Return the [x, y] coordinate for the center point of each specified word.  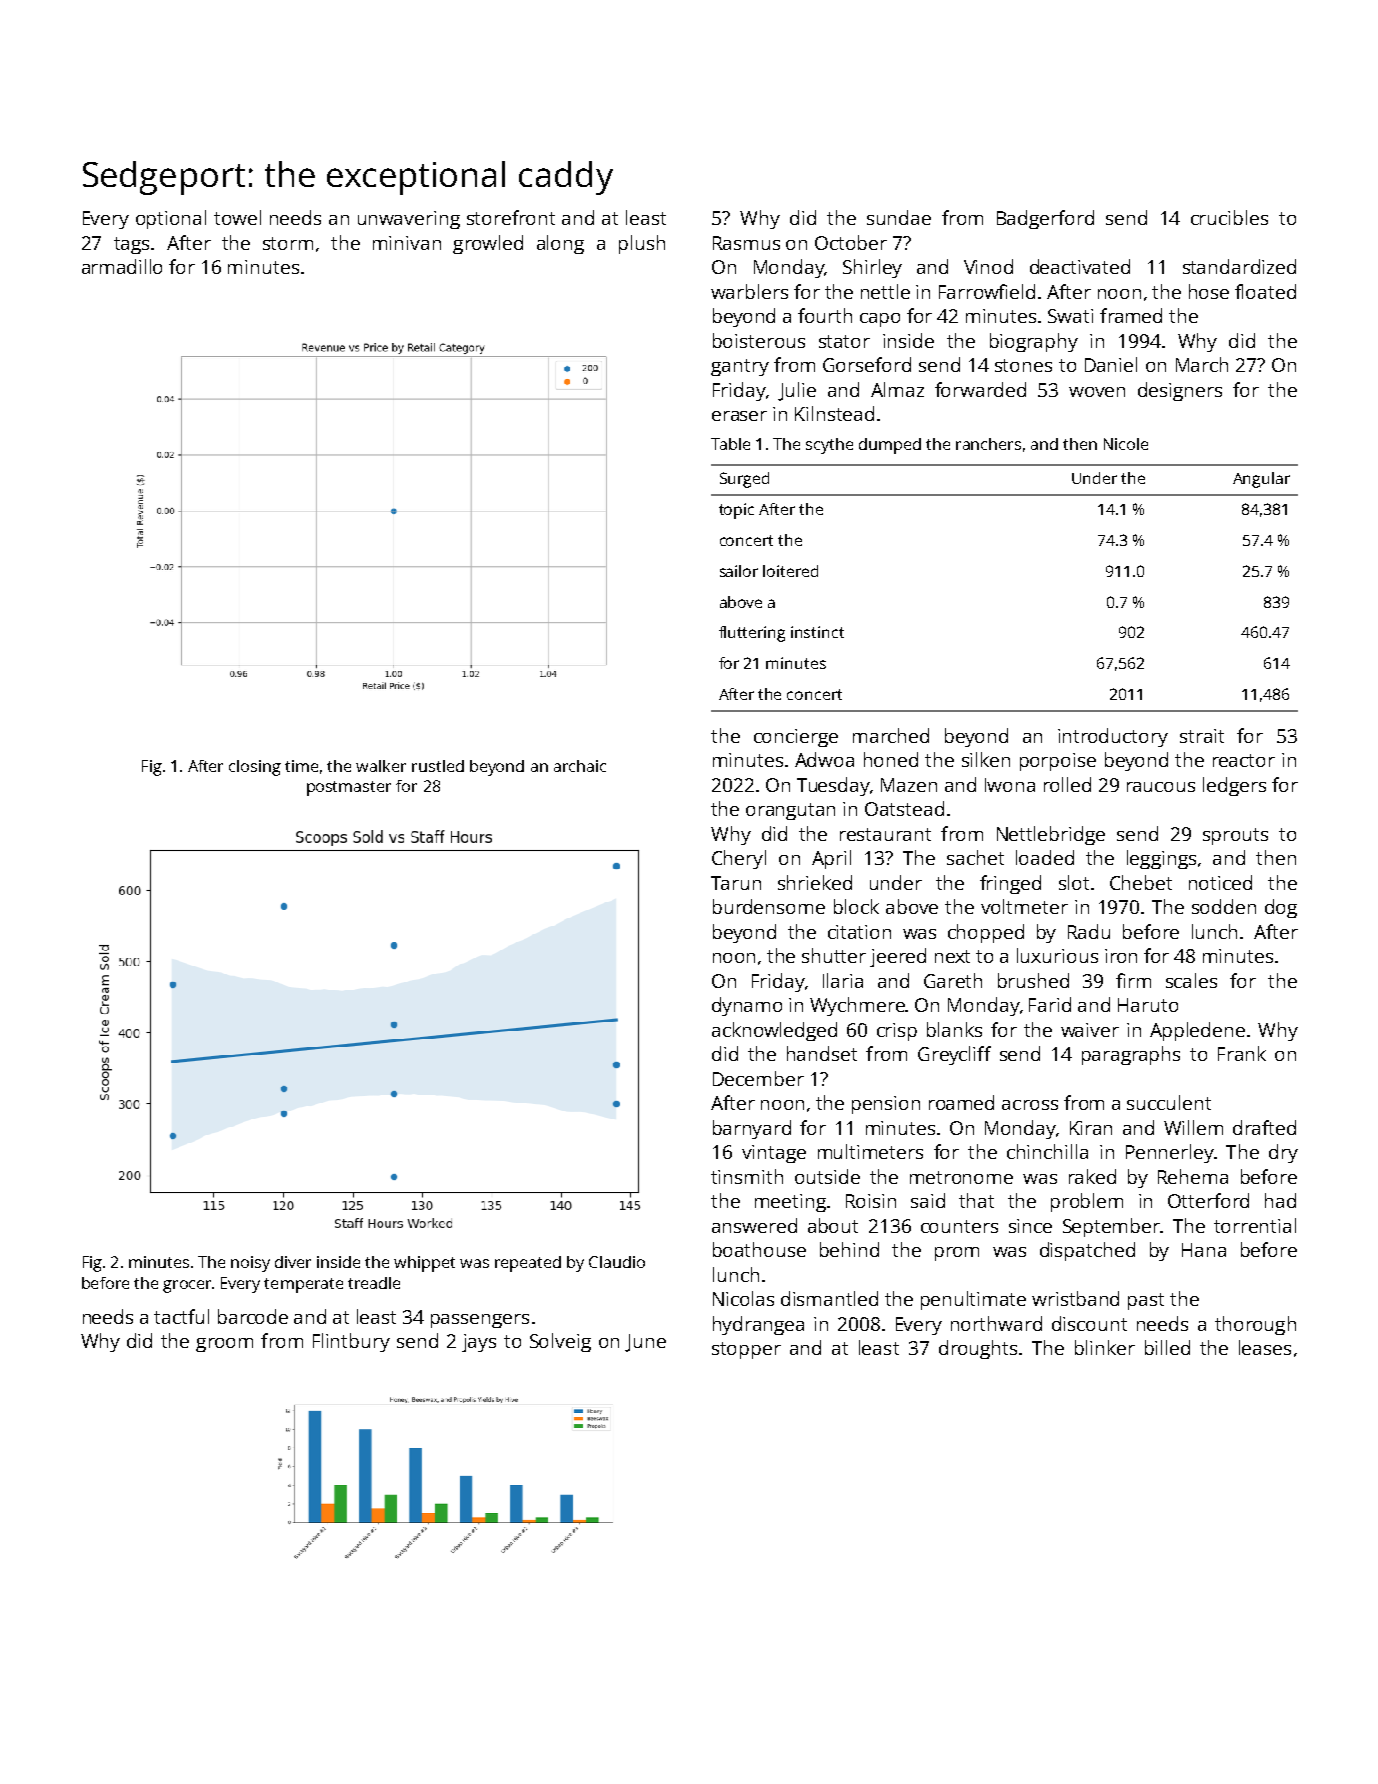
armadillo [122, 266]
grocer [187, 1286]
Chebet [1141, 882]
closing [255, 768]
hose [1209, 291]
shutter [834, 955]
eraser [739, 416]
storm [288, 243]
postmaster [349, 788]
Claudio [617, 1262]
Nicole [1126, 444]
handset [822, 1053]
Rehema [1193, 1176]
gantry [740, 367]
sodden [1224, 906]
